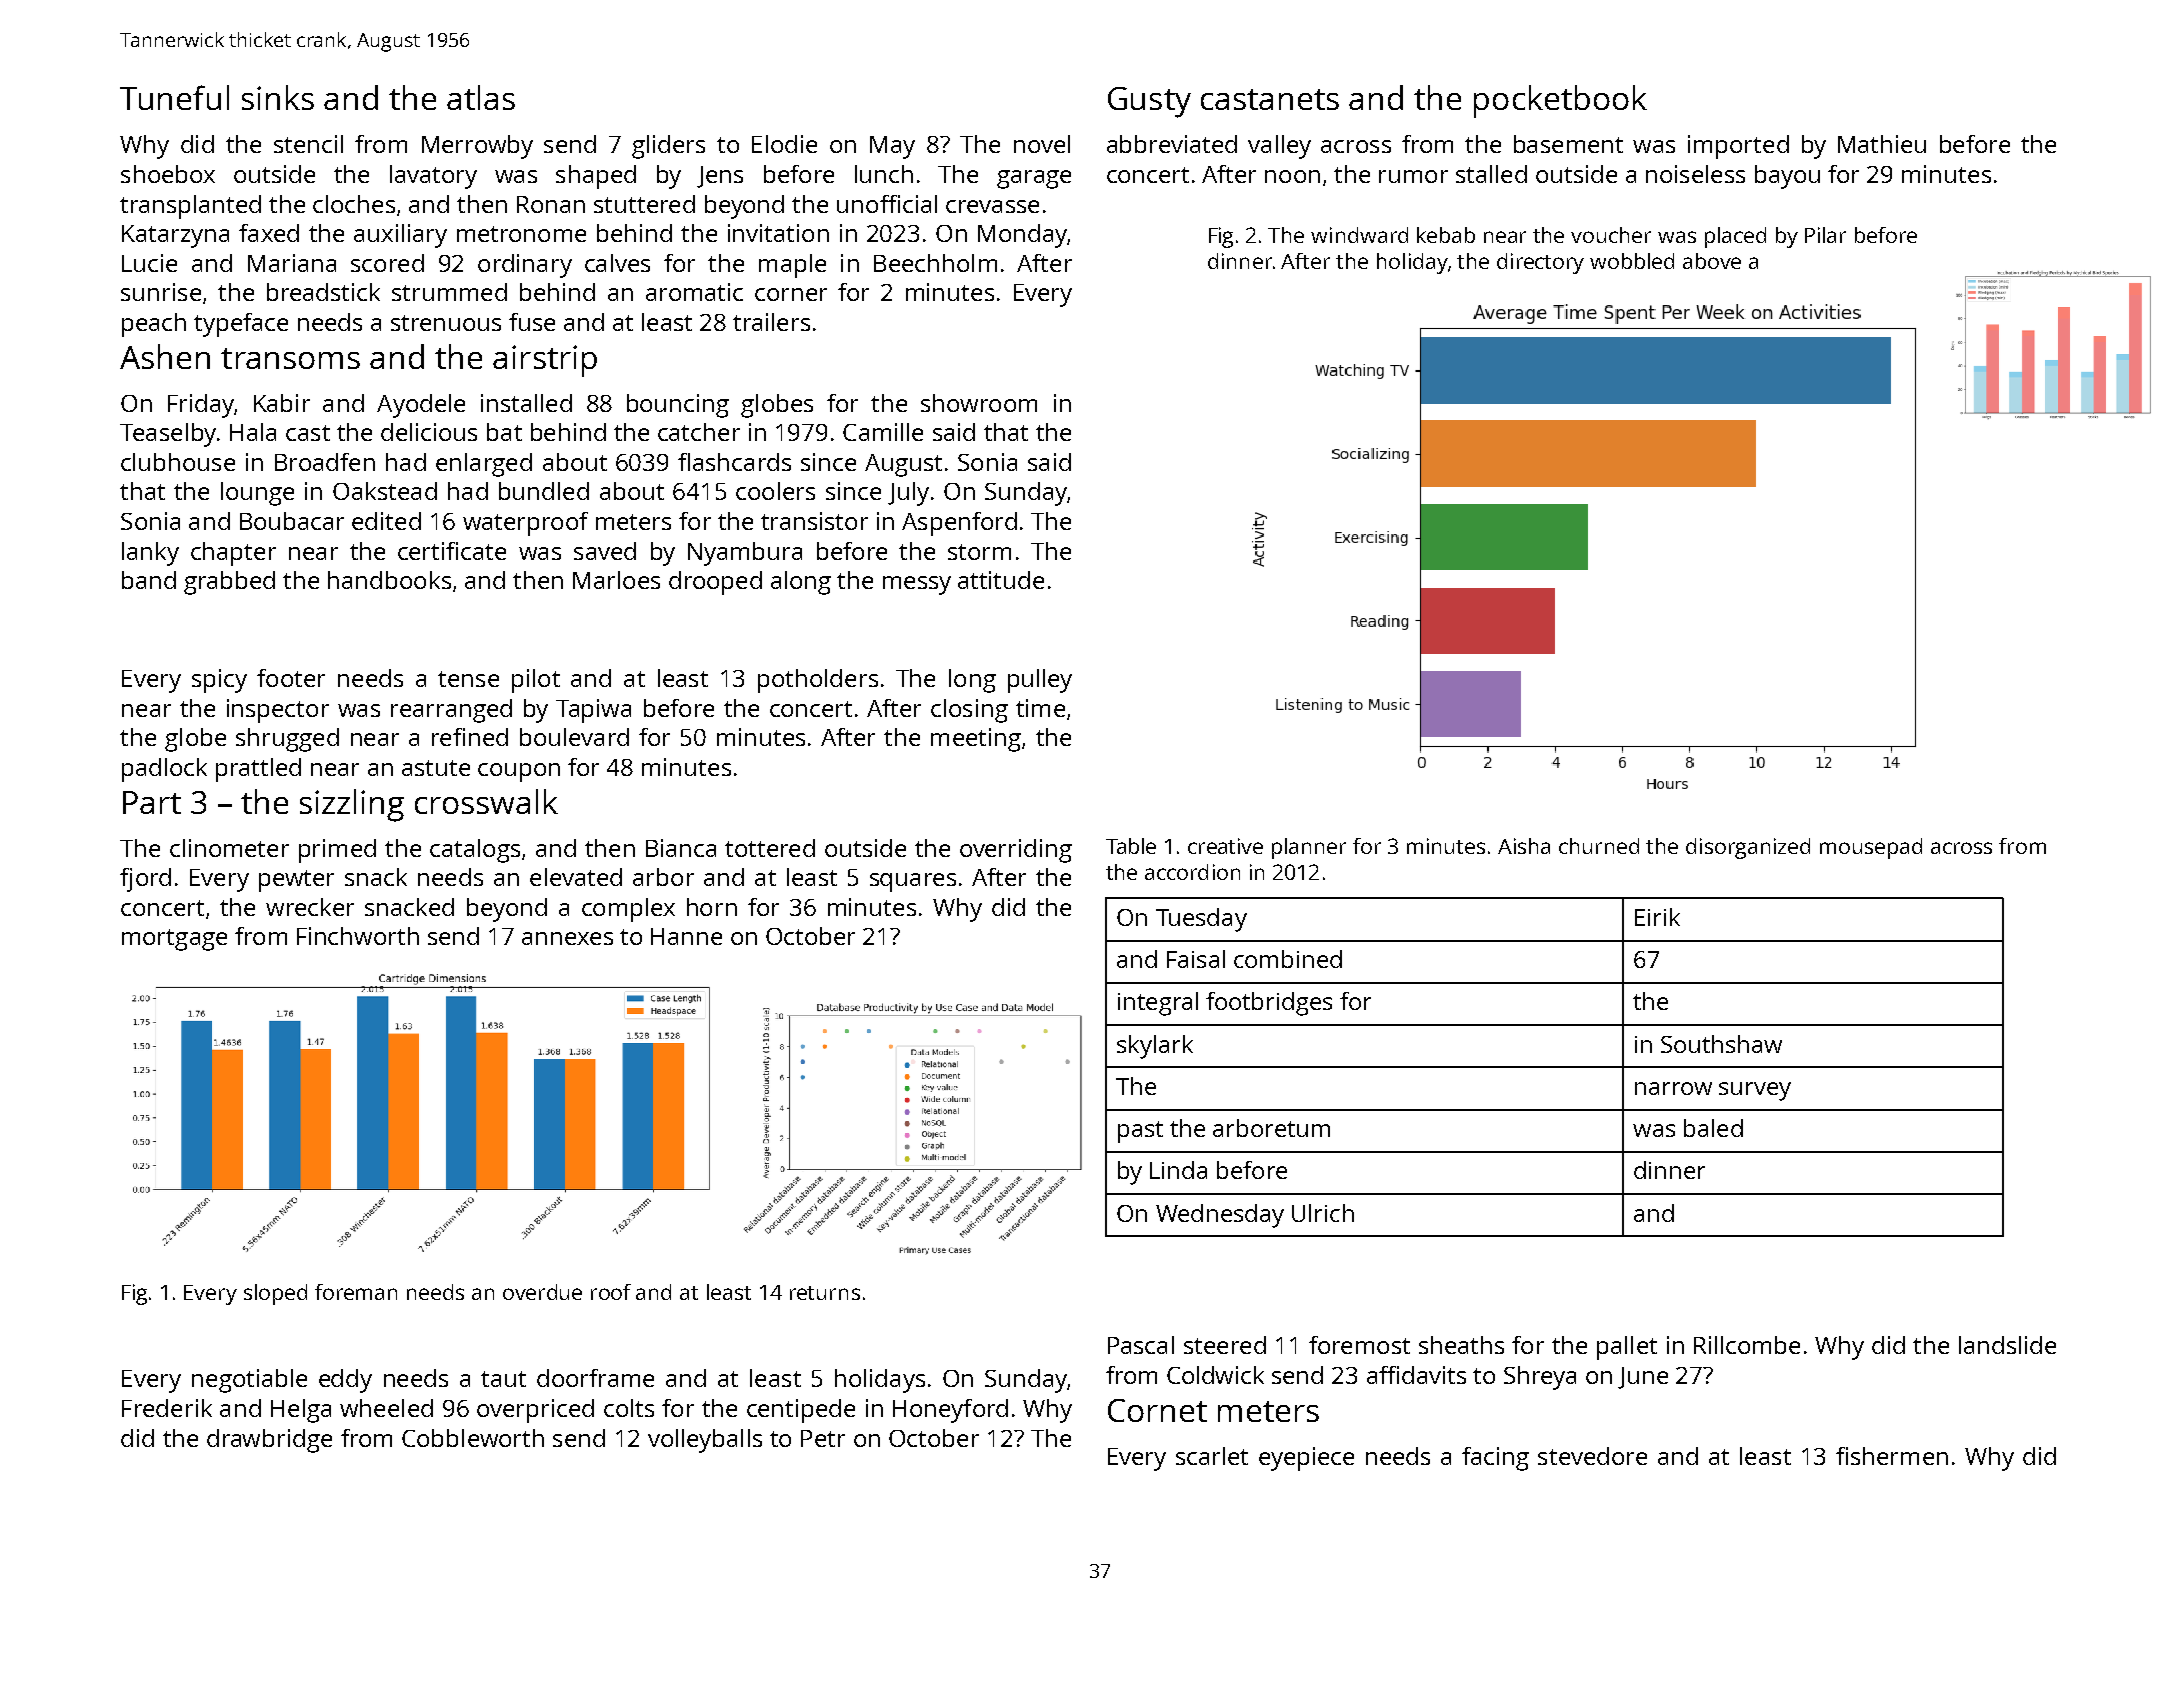 The width and height of the screenshot is (2178, 1683). What do you see at coordinates (1192, 872) in the screenshot?
I see `accordion` at bounding box center [1192, 872].
